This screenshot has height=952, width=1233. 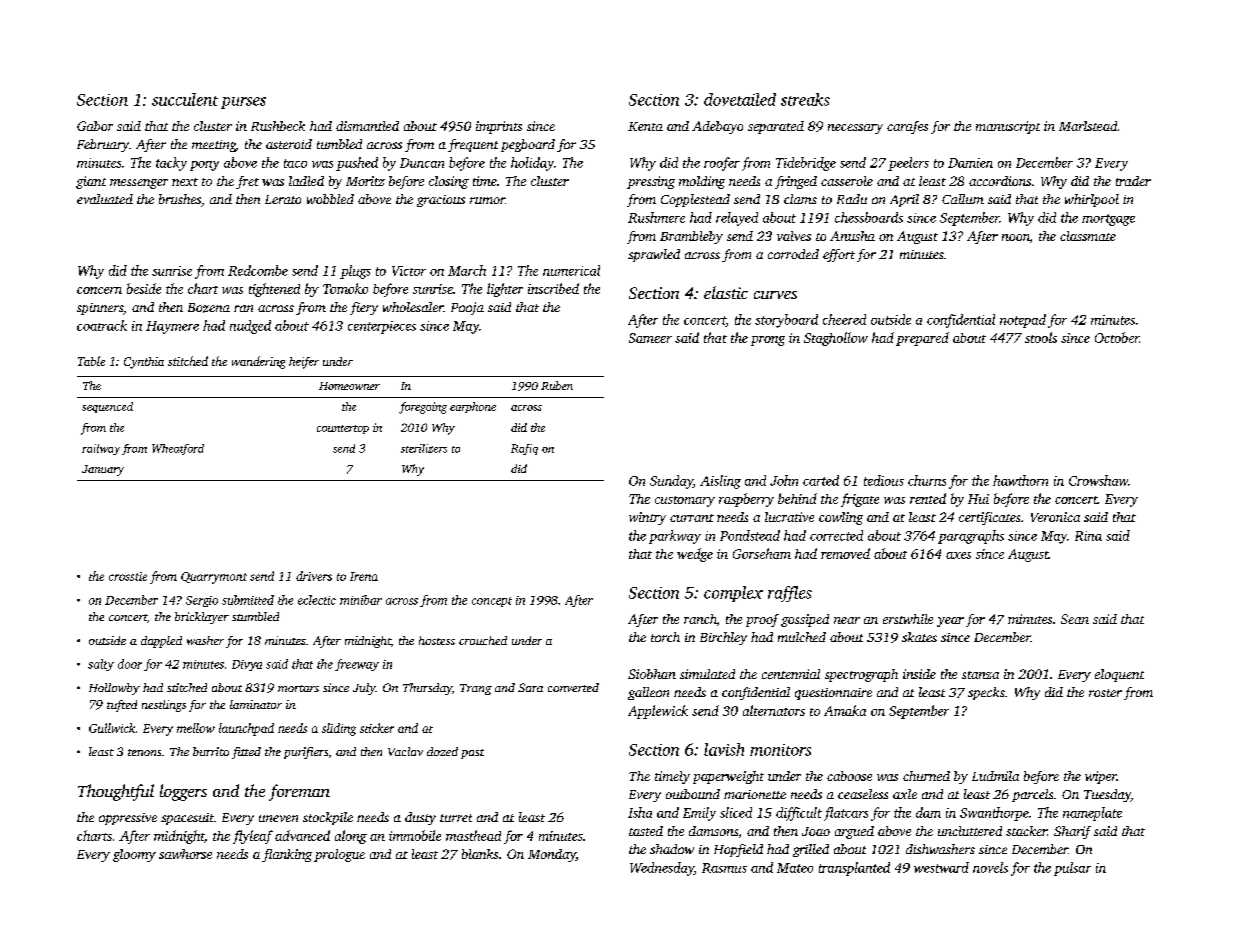 I want to click on skates, so click(x=919, y=637).
